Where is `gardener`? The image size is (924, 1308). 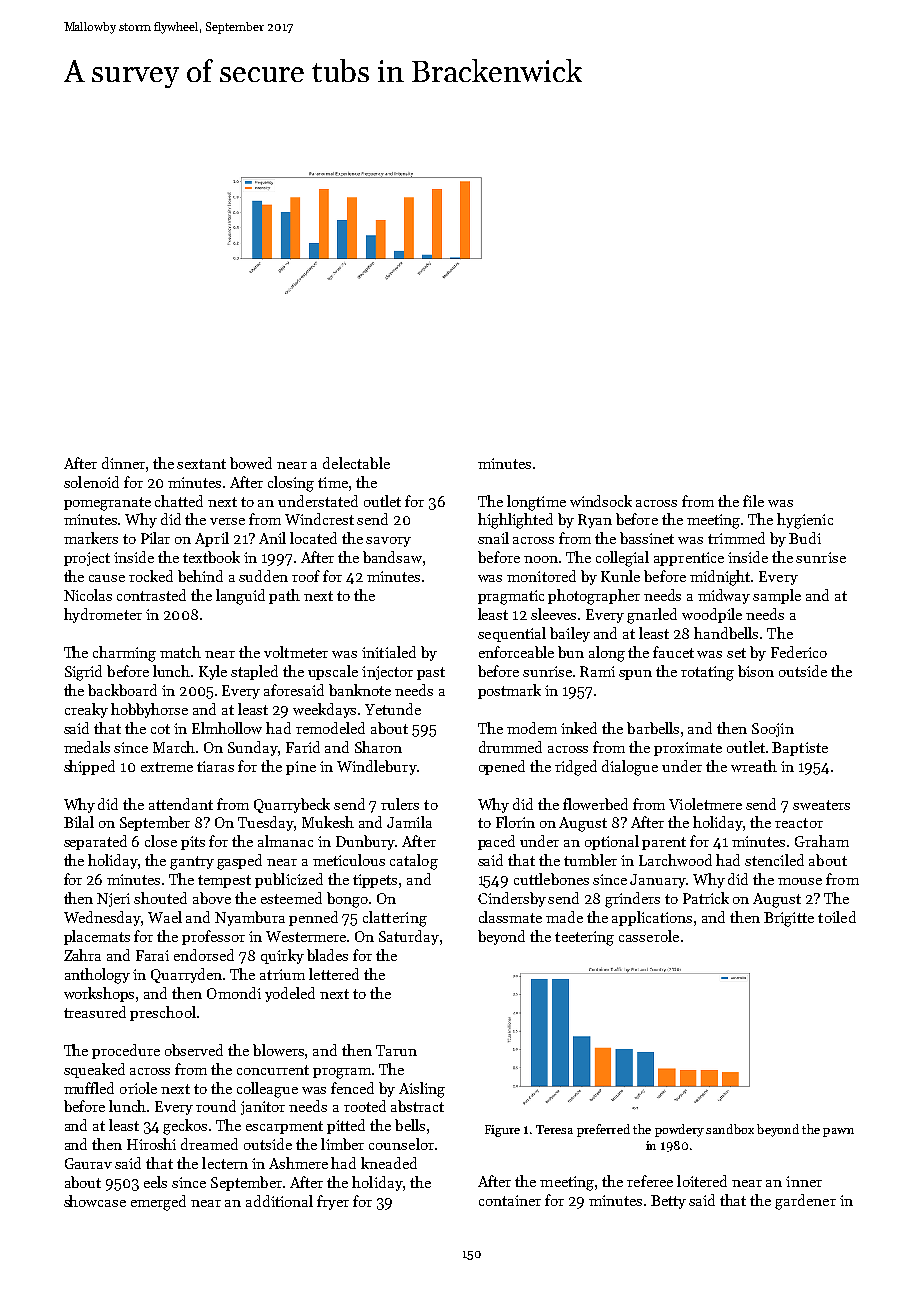
gardener is located at coordinates (805, 1202).
